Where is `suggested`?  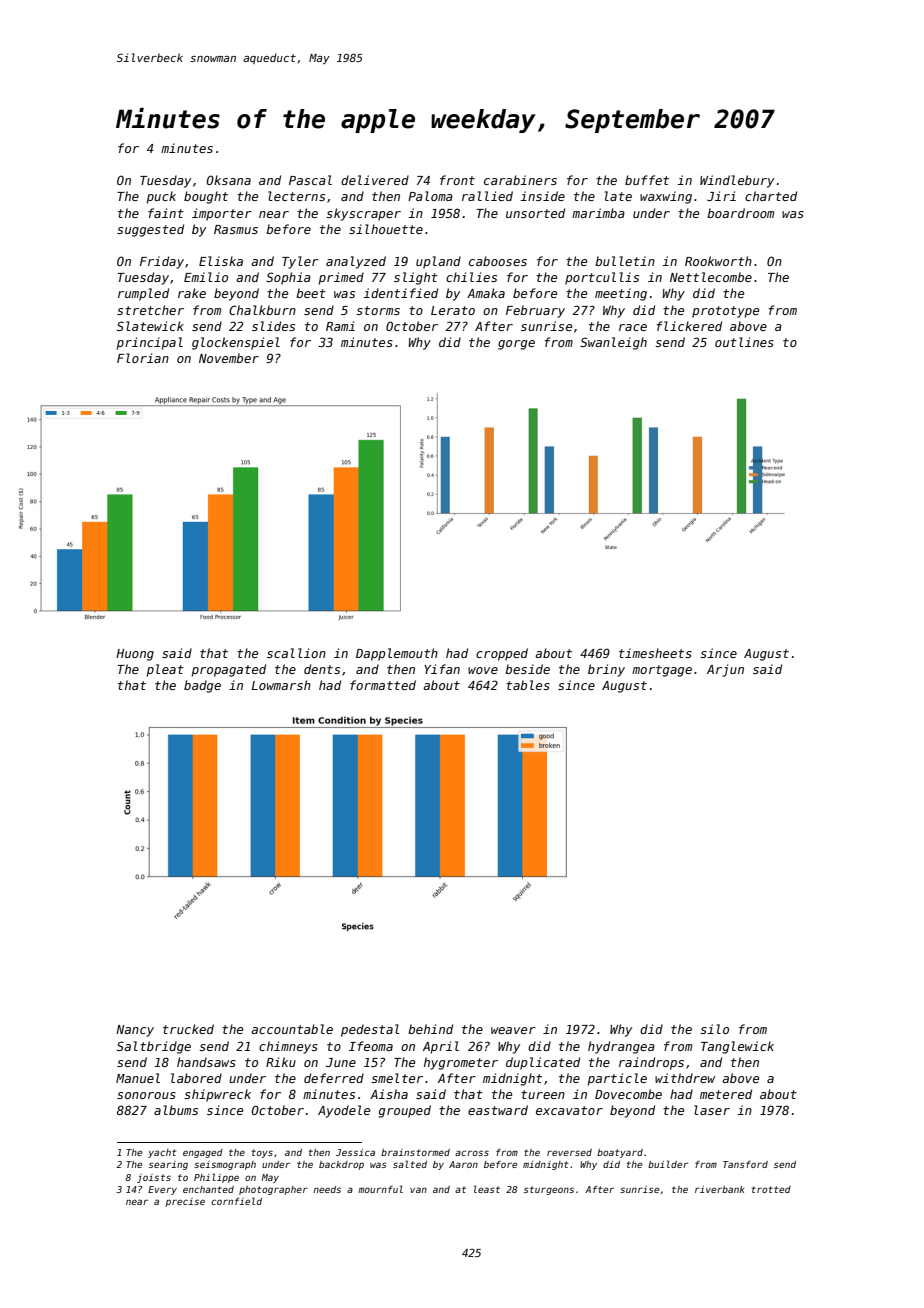
suggested is located at coordinates (150, 230).
